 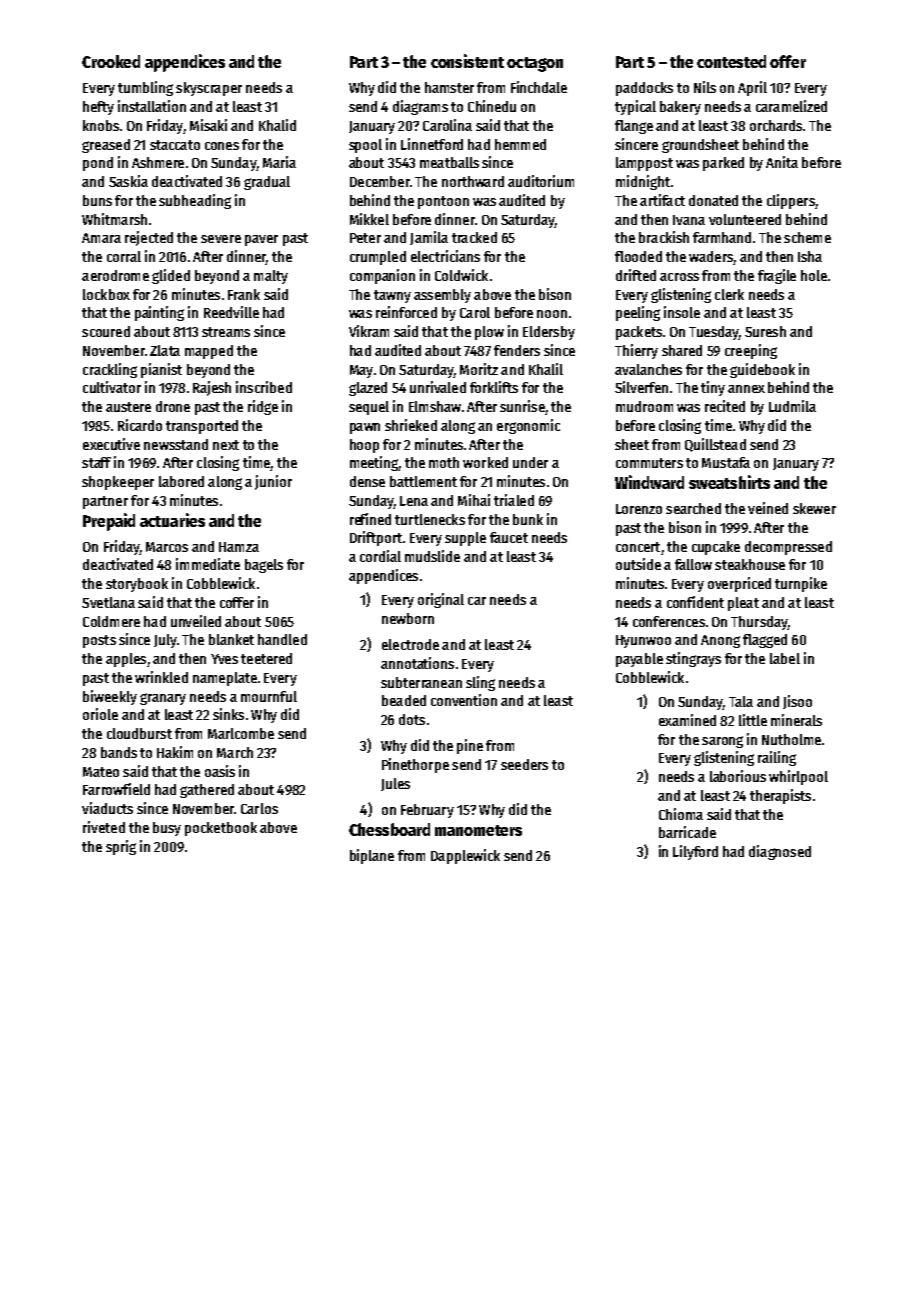 I want to click on transported, so click(x=202, y=427).
